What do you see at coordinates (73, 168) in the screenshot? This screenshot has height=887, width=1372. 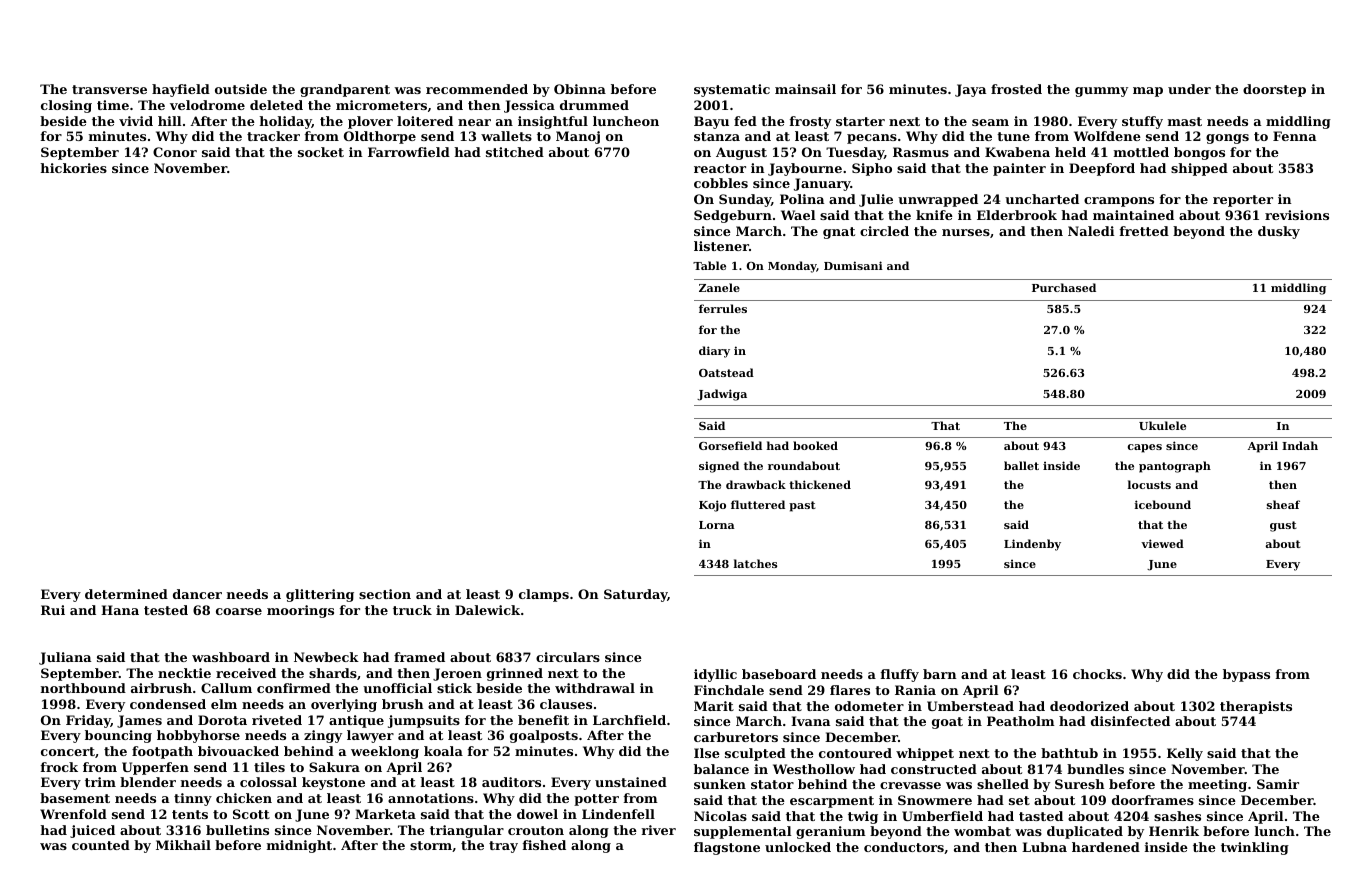 I see `hickories` at bounding box center [73, 168].
